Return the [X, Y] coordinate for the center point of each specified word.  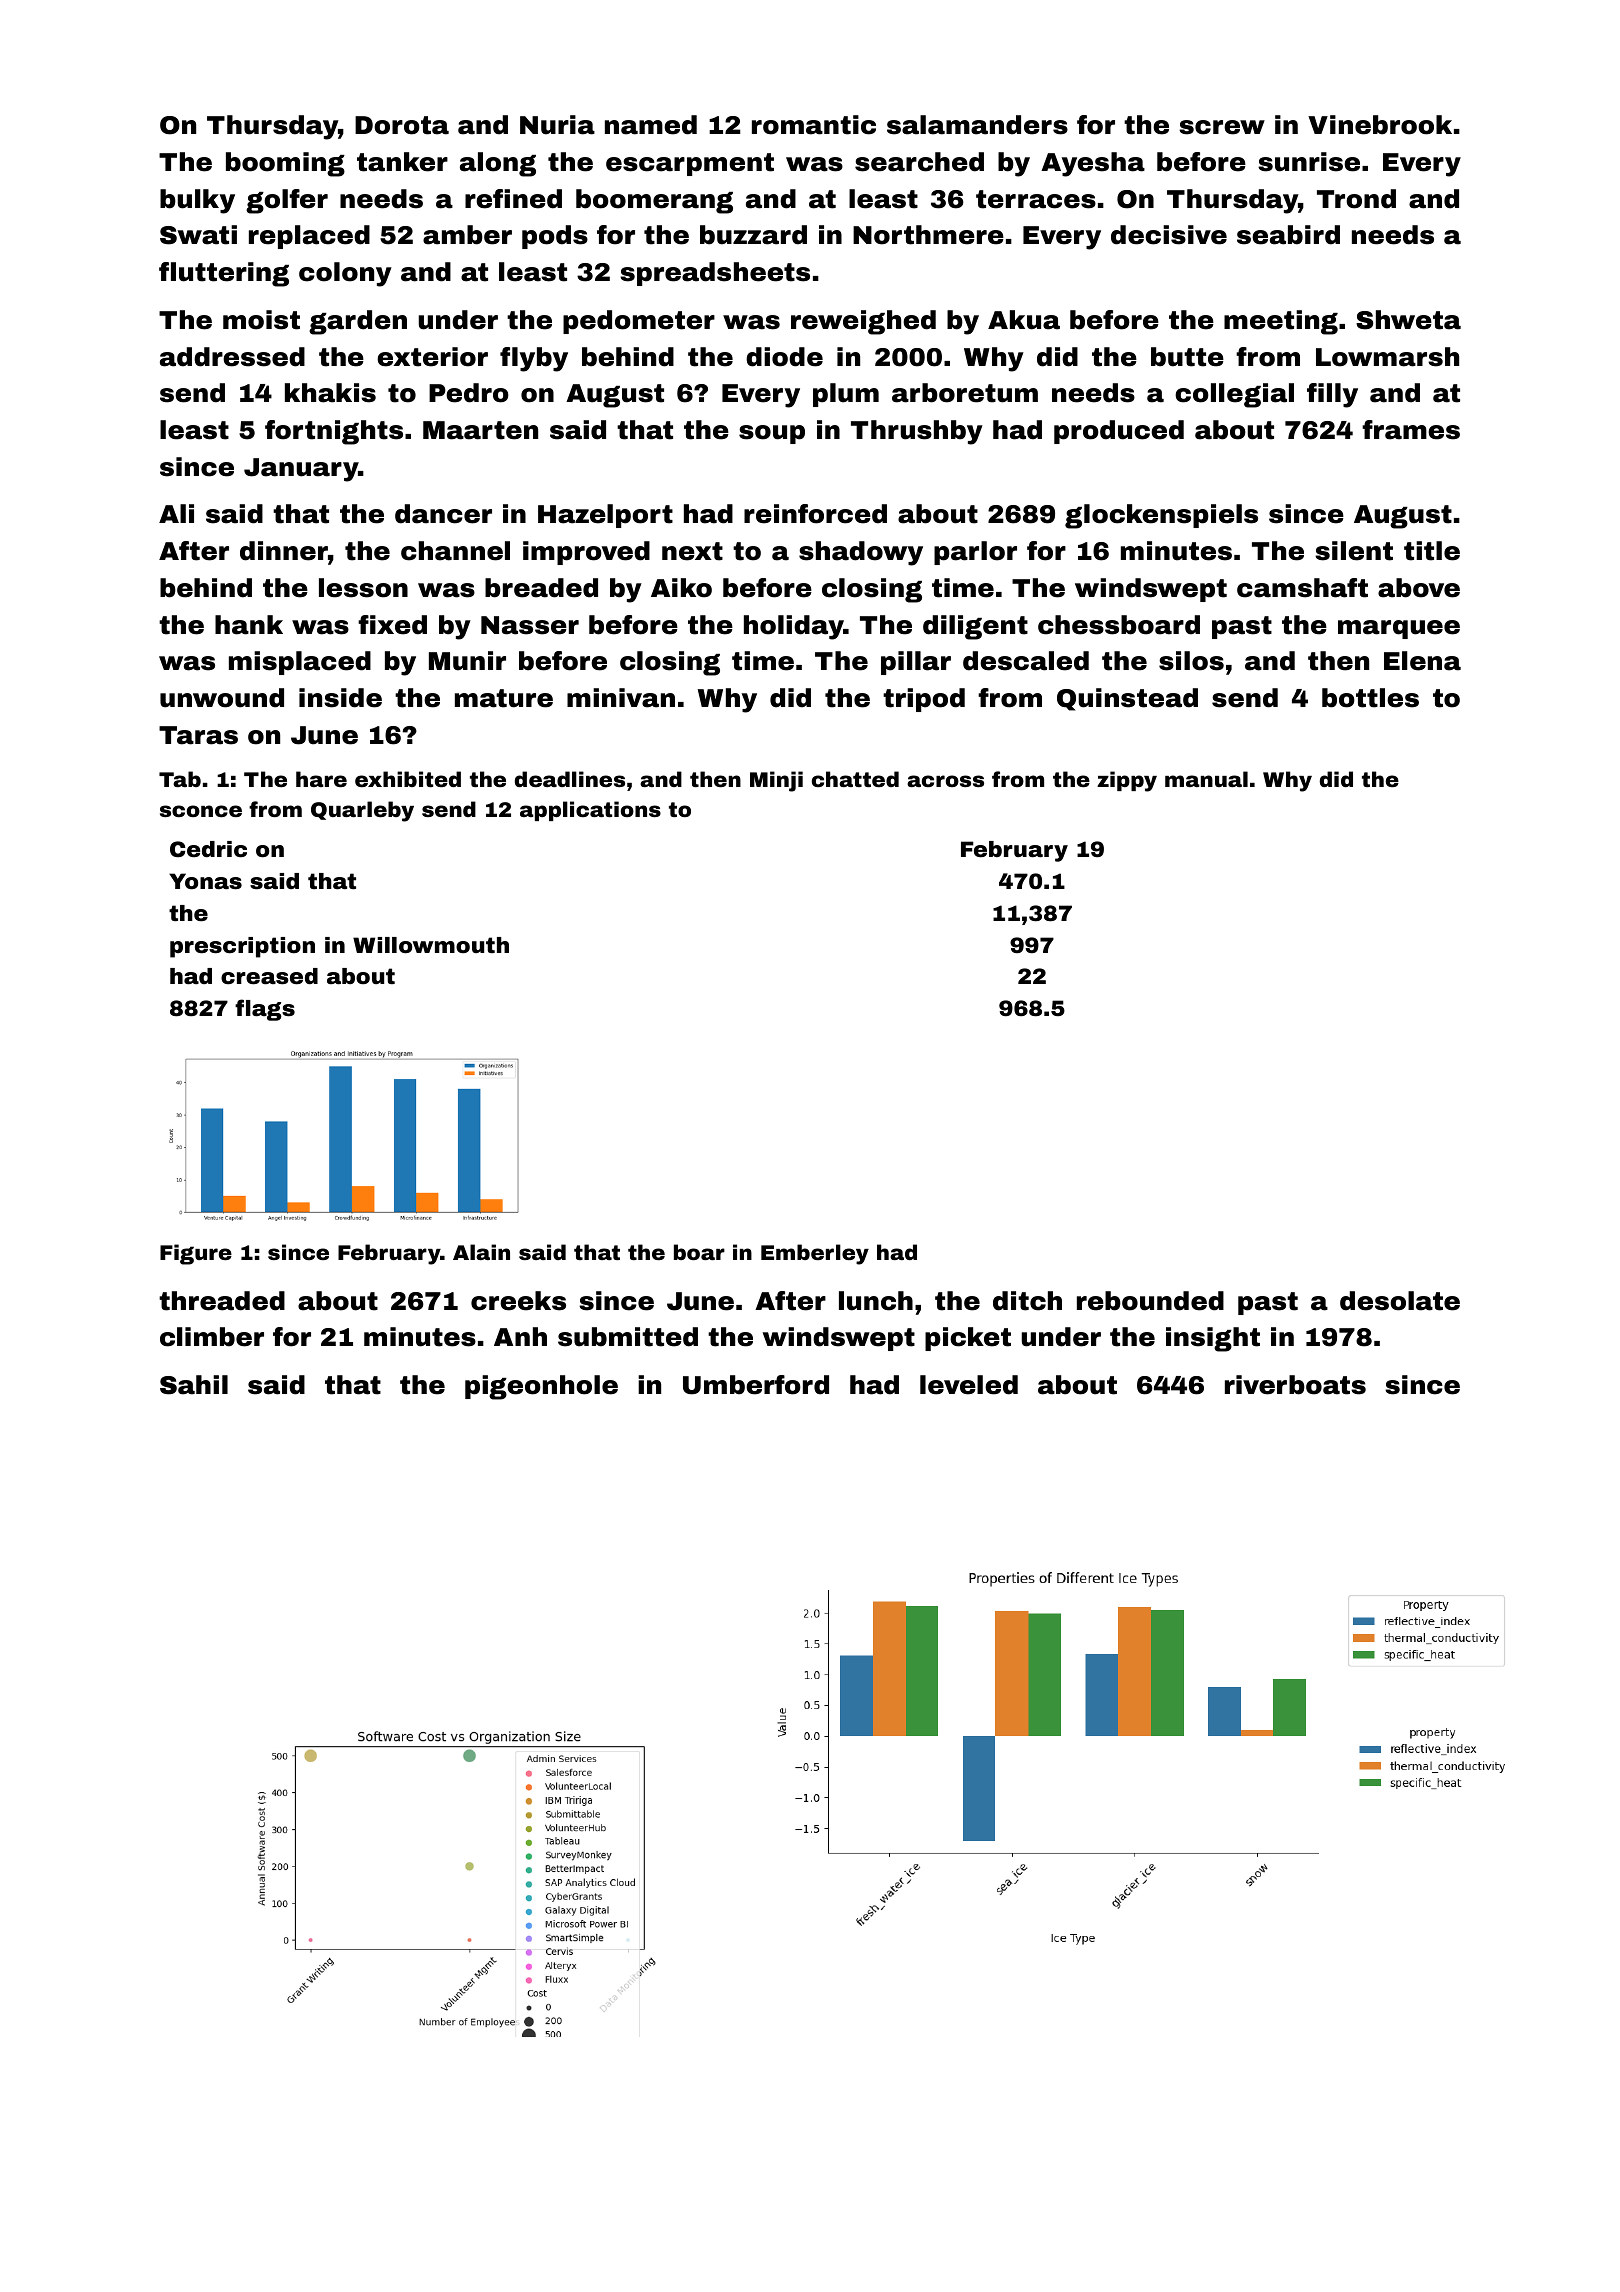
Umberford [756, 1385]
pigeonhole [541, 1387]
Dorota [402, 125]
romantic [814, 125]
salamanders [977, 125]
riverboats [1295, 1385]
